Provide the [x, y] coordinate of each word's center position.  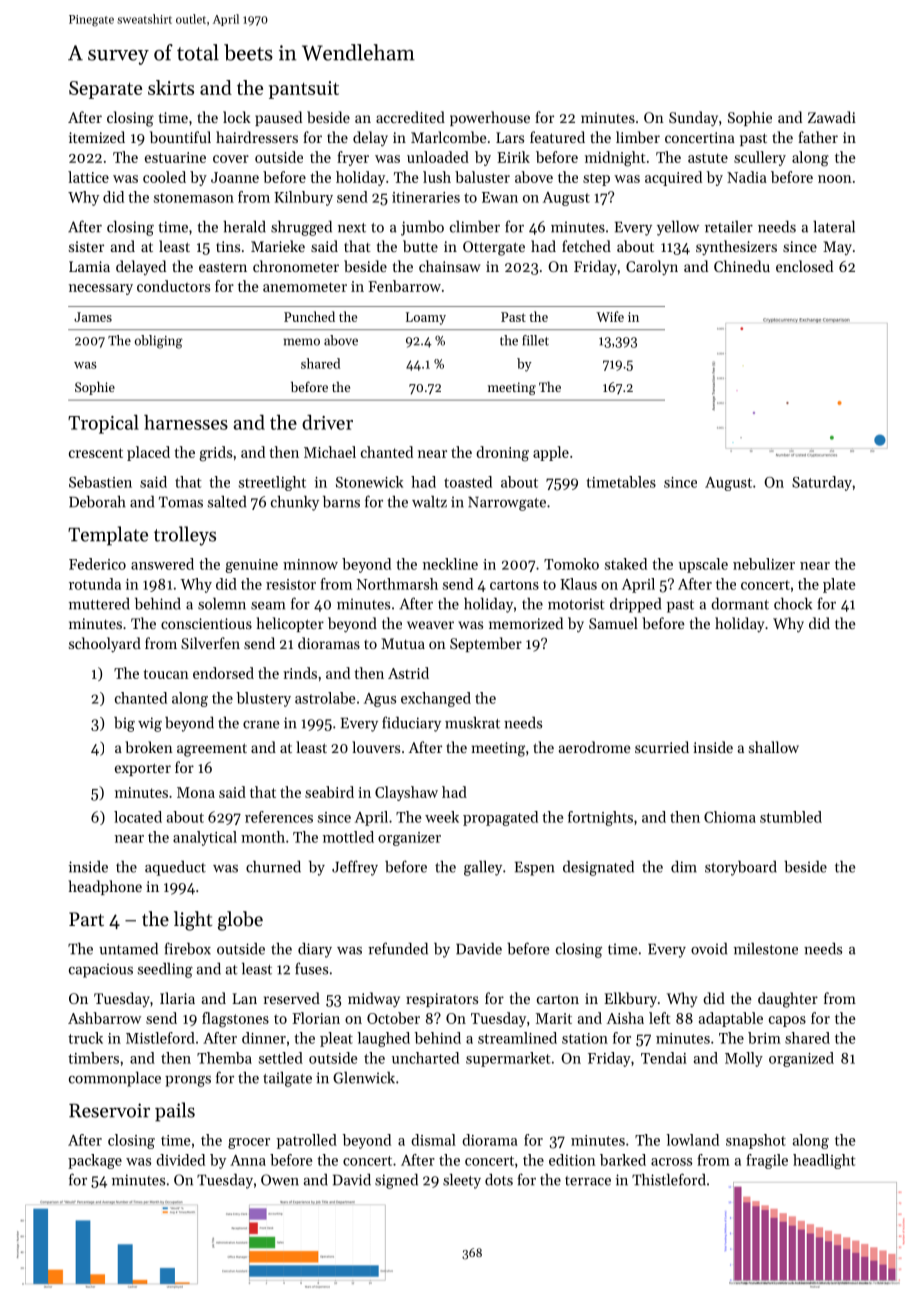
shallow [774, 747]
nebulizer [764, 564]
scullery [760, 158]
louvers [376, 747]
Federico [97, 564]
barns [341, 502]
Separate [105, 90]
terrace [588, 1181]
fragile [767, 1161]
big [124, 724]
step [596, 179]
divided [180, 1160]
